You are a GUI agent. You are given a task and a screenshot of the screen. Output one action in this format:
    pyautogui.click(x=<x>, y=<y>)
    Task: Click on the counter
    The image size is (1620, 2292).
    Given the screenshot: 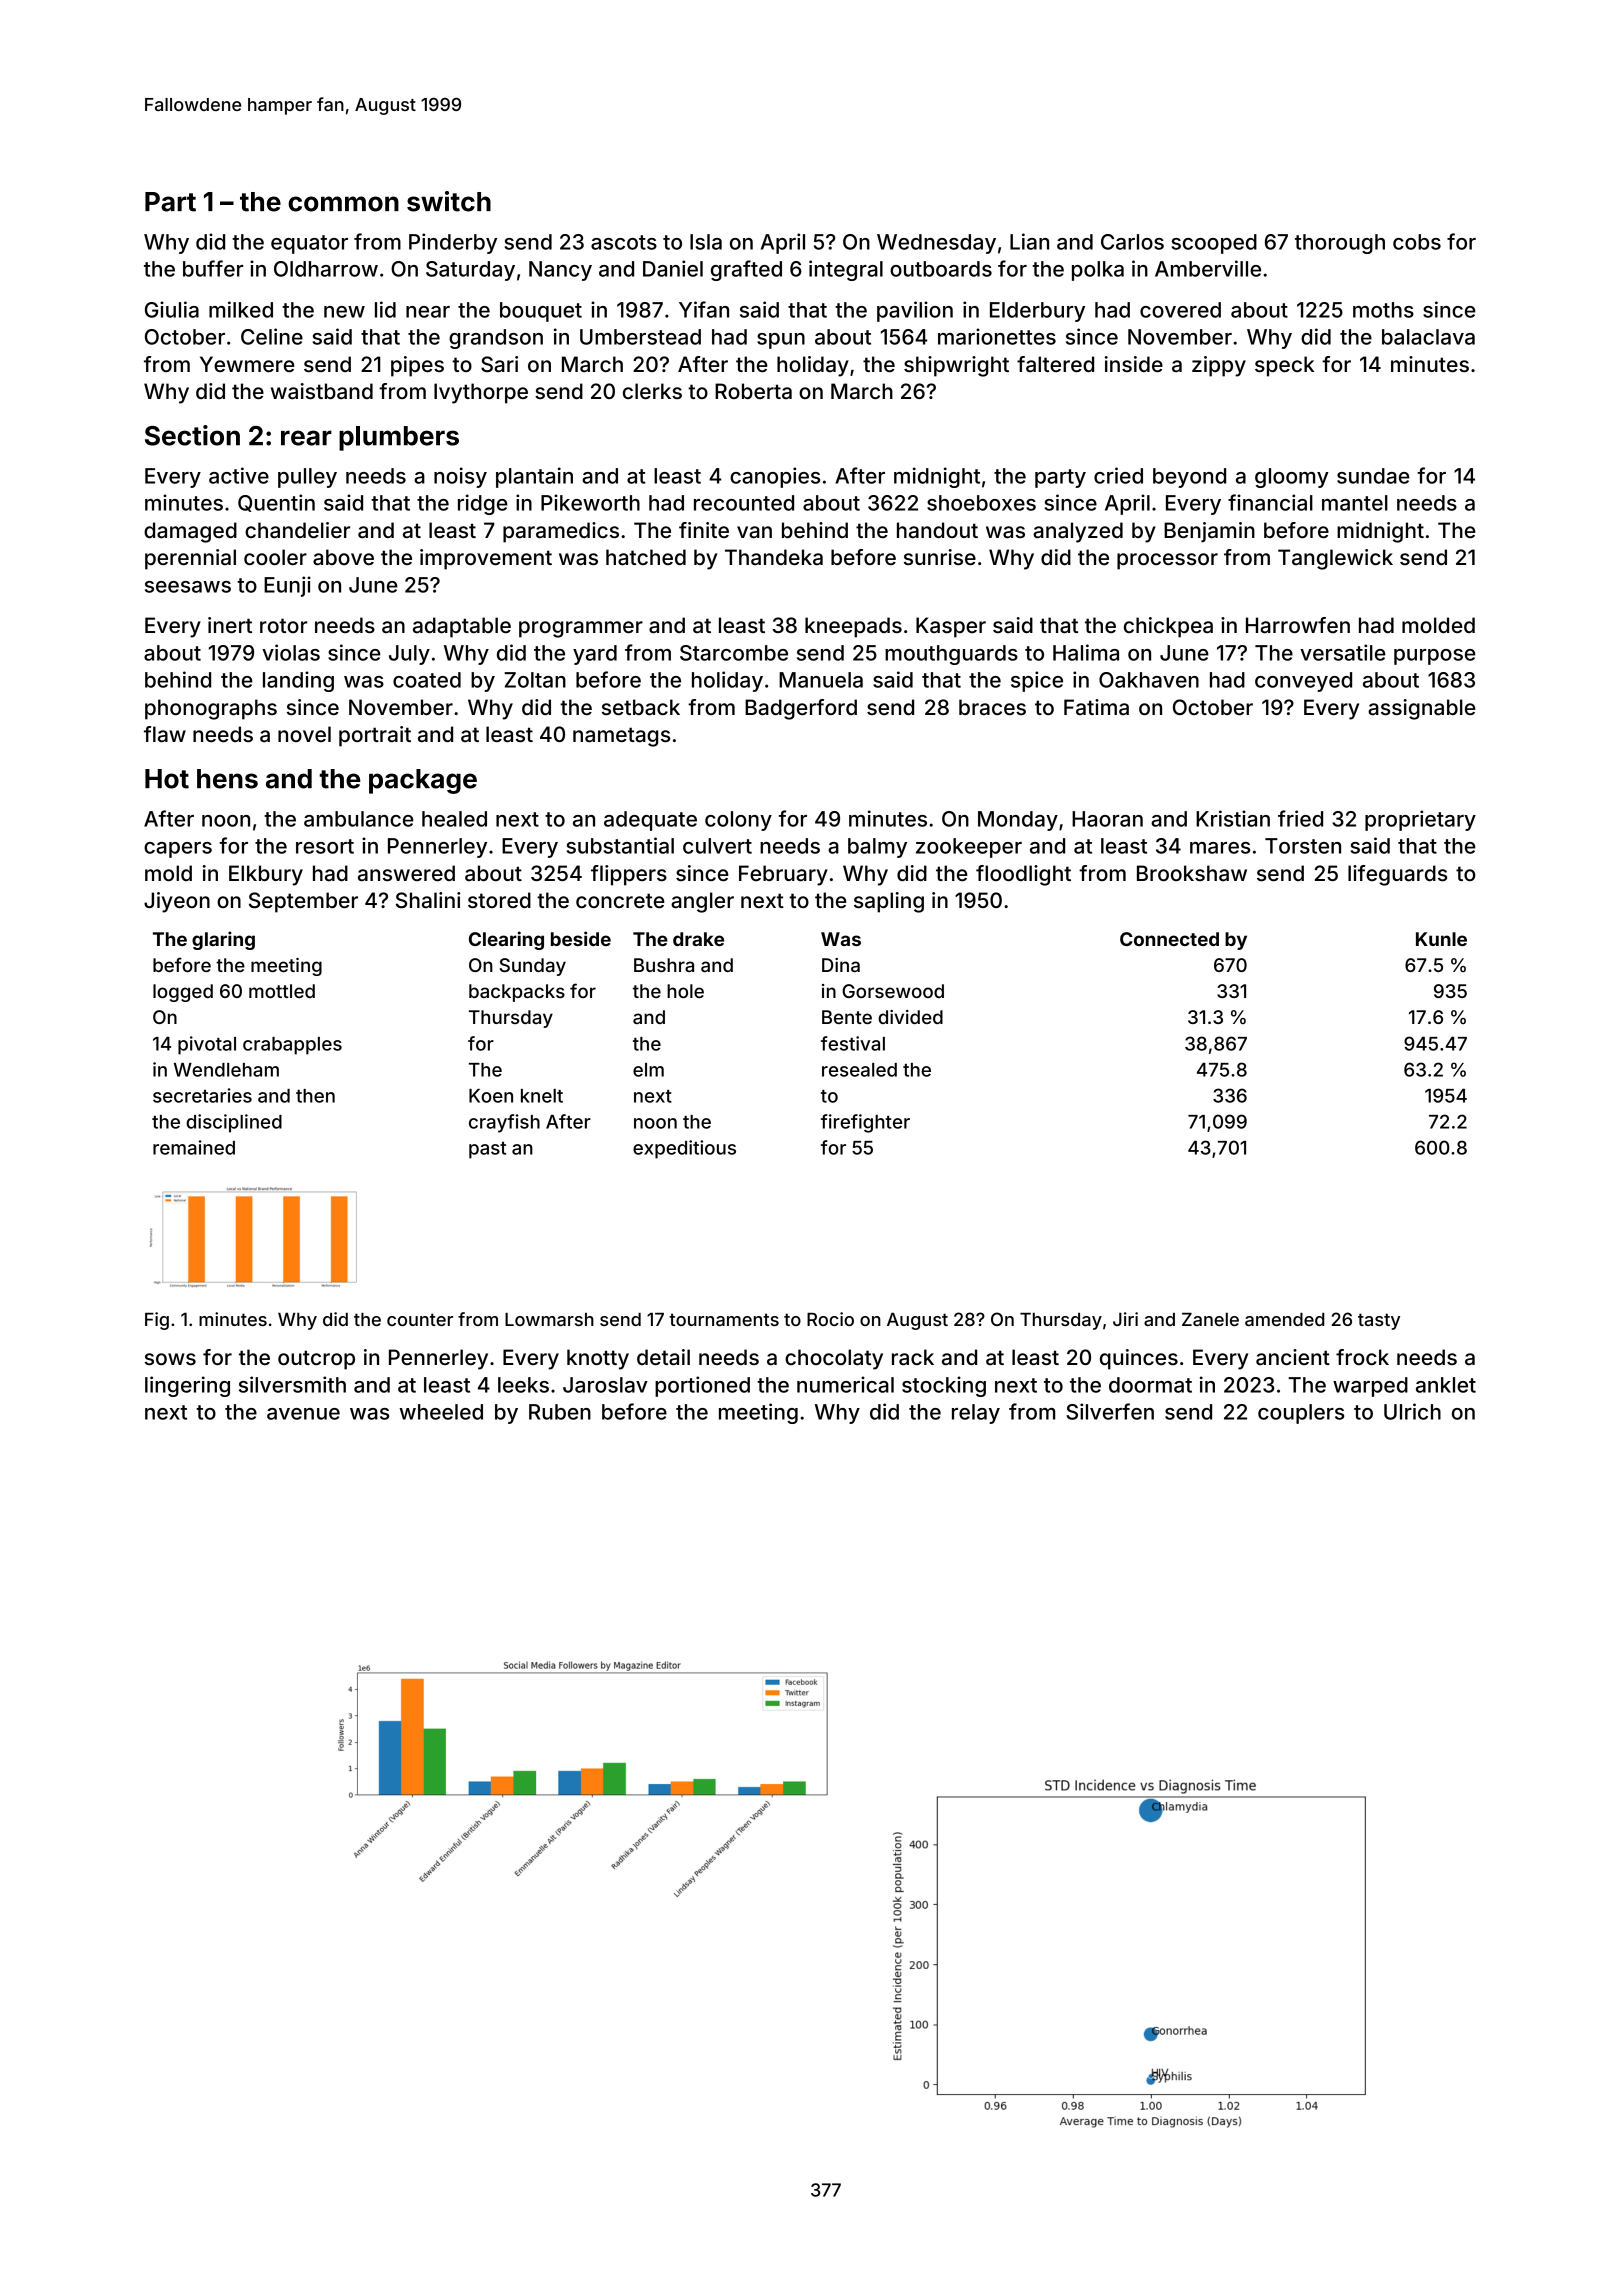 What is the action you would take?
    pyautogui.click(x=420, y=1319)
